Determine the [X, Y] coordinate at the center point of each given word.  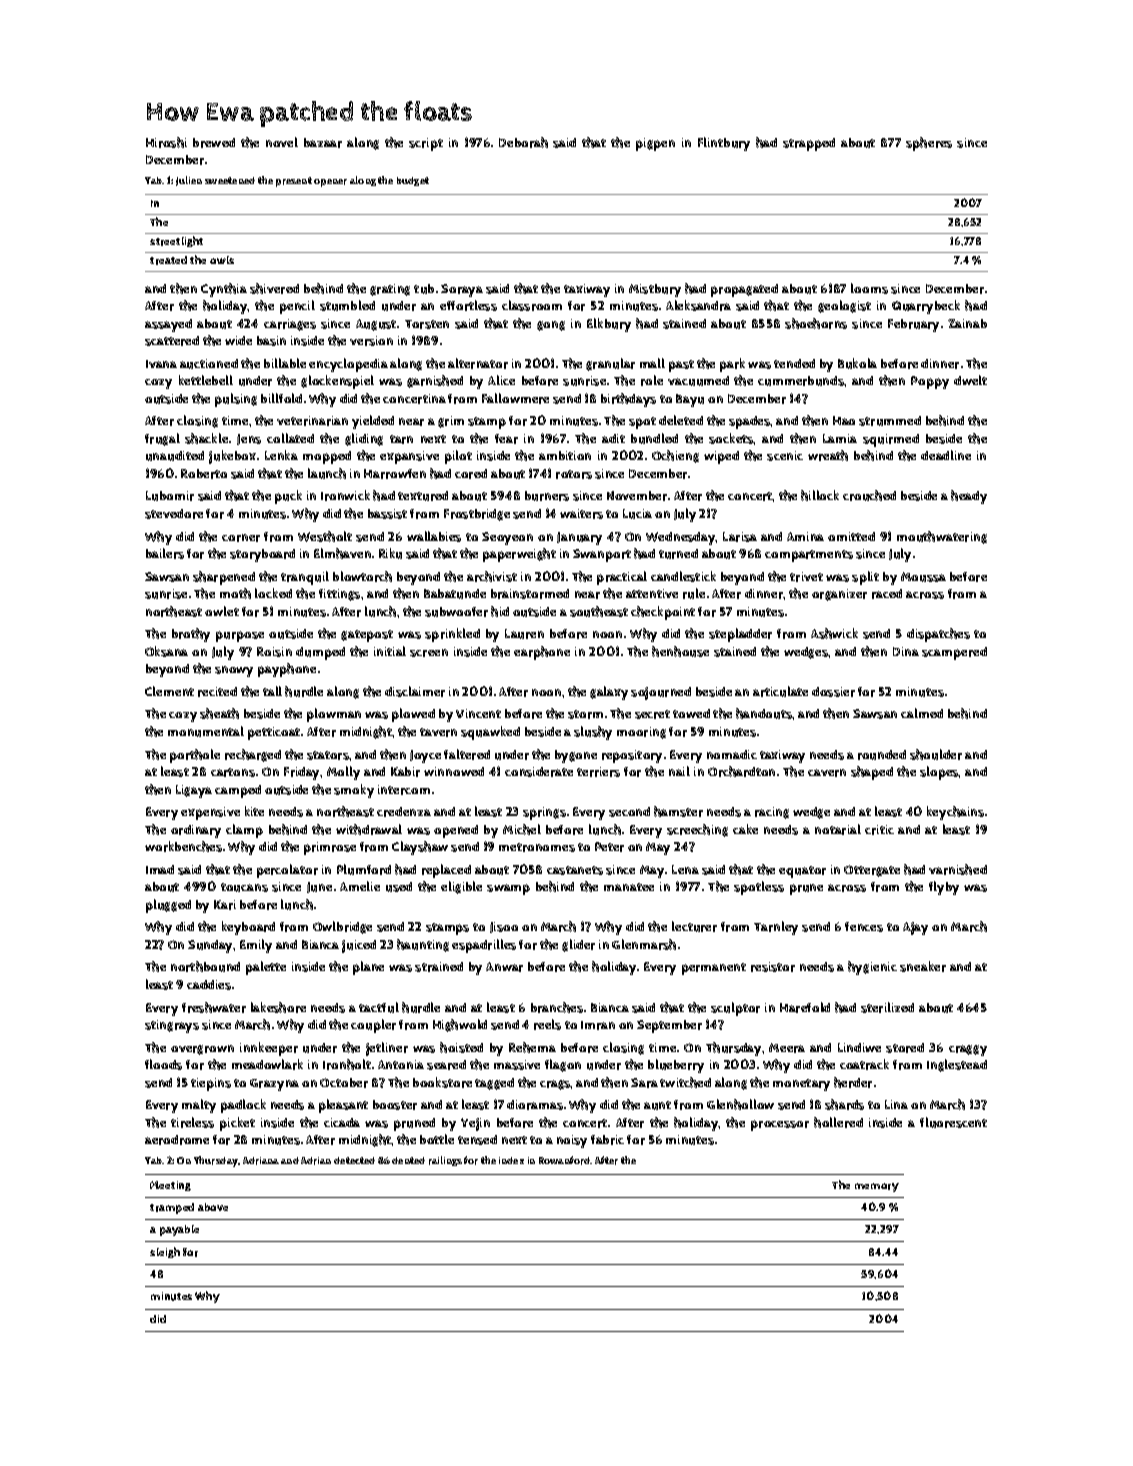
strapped [809, 144]
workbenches [183, 846]
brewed [214, 143]
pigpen [655, 144]
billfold [281, 398]
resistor [773, 967]
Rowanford [565, 1160]
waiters [581, 514]
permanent [714, 969]
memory [877, 1187]
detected [354, 1160]
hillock [820, 495]
